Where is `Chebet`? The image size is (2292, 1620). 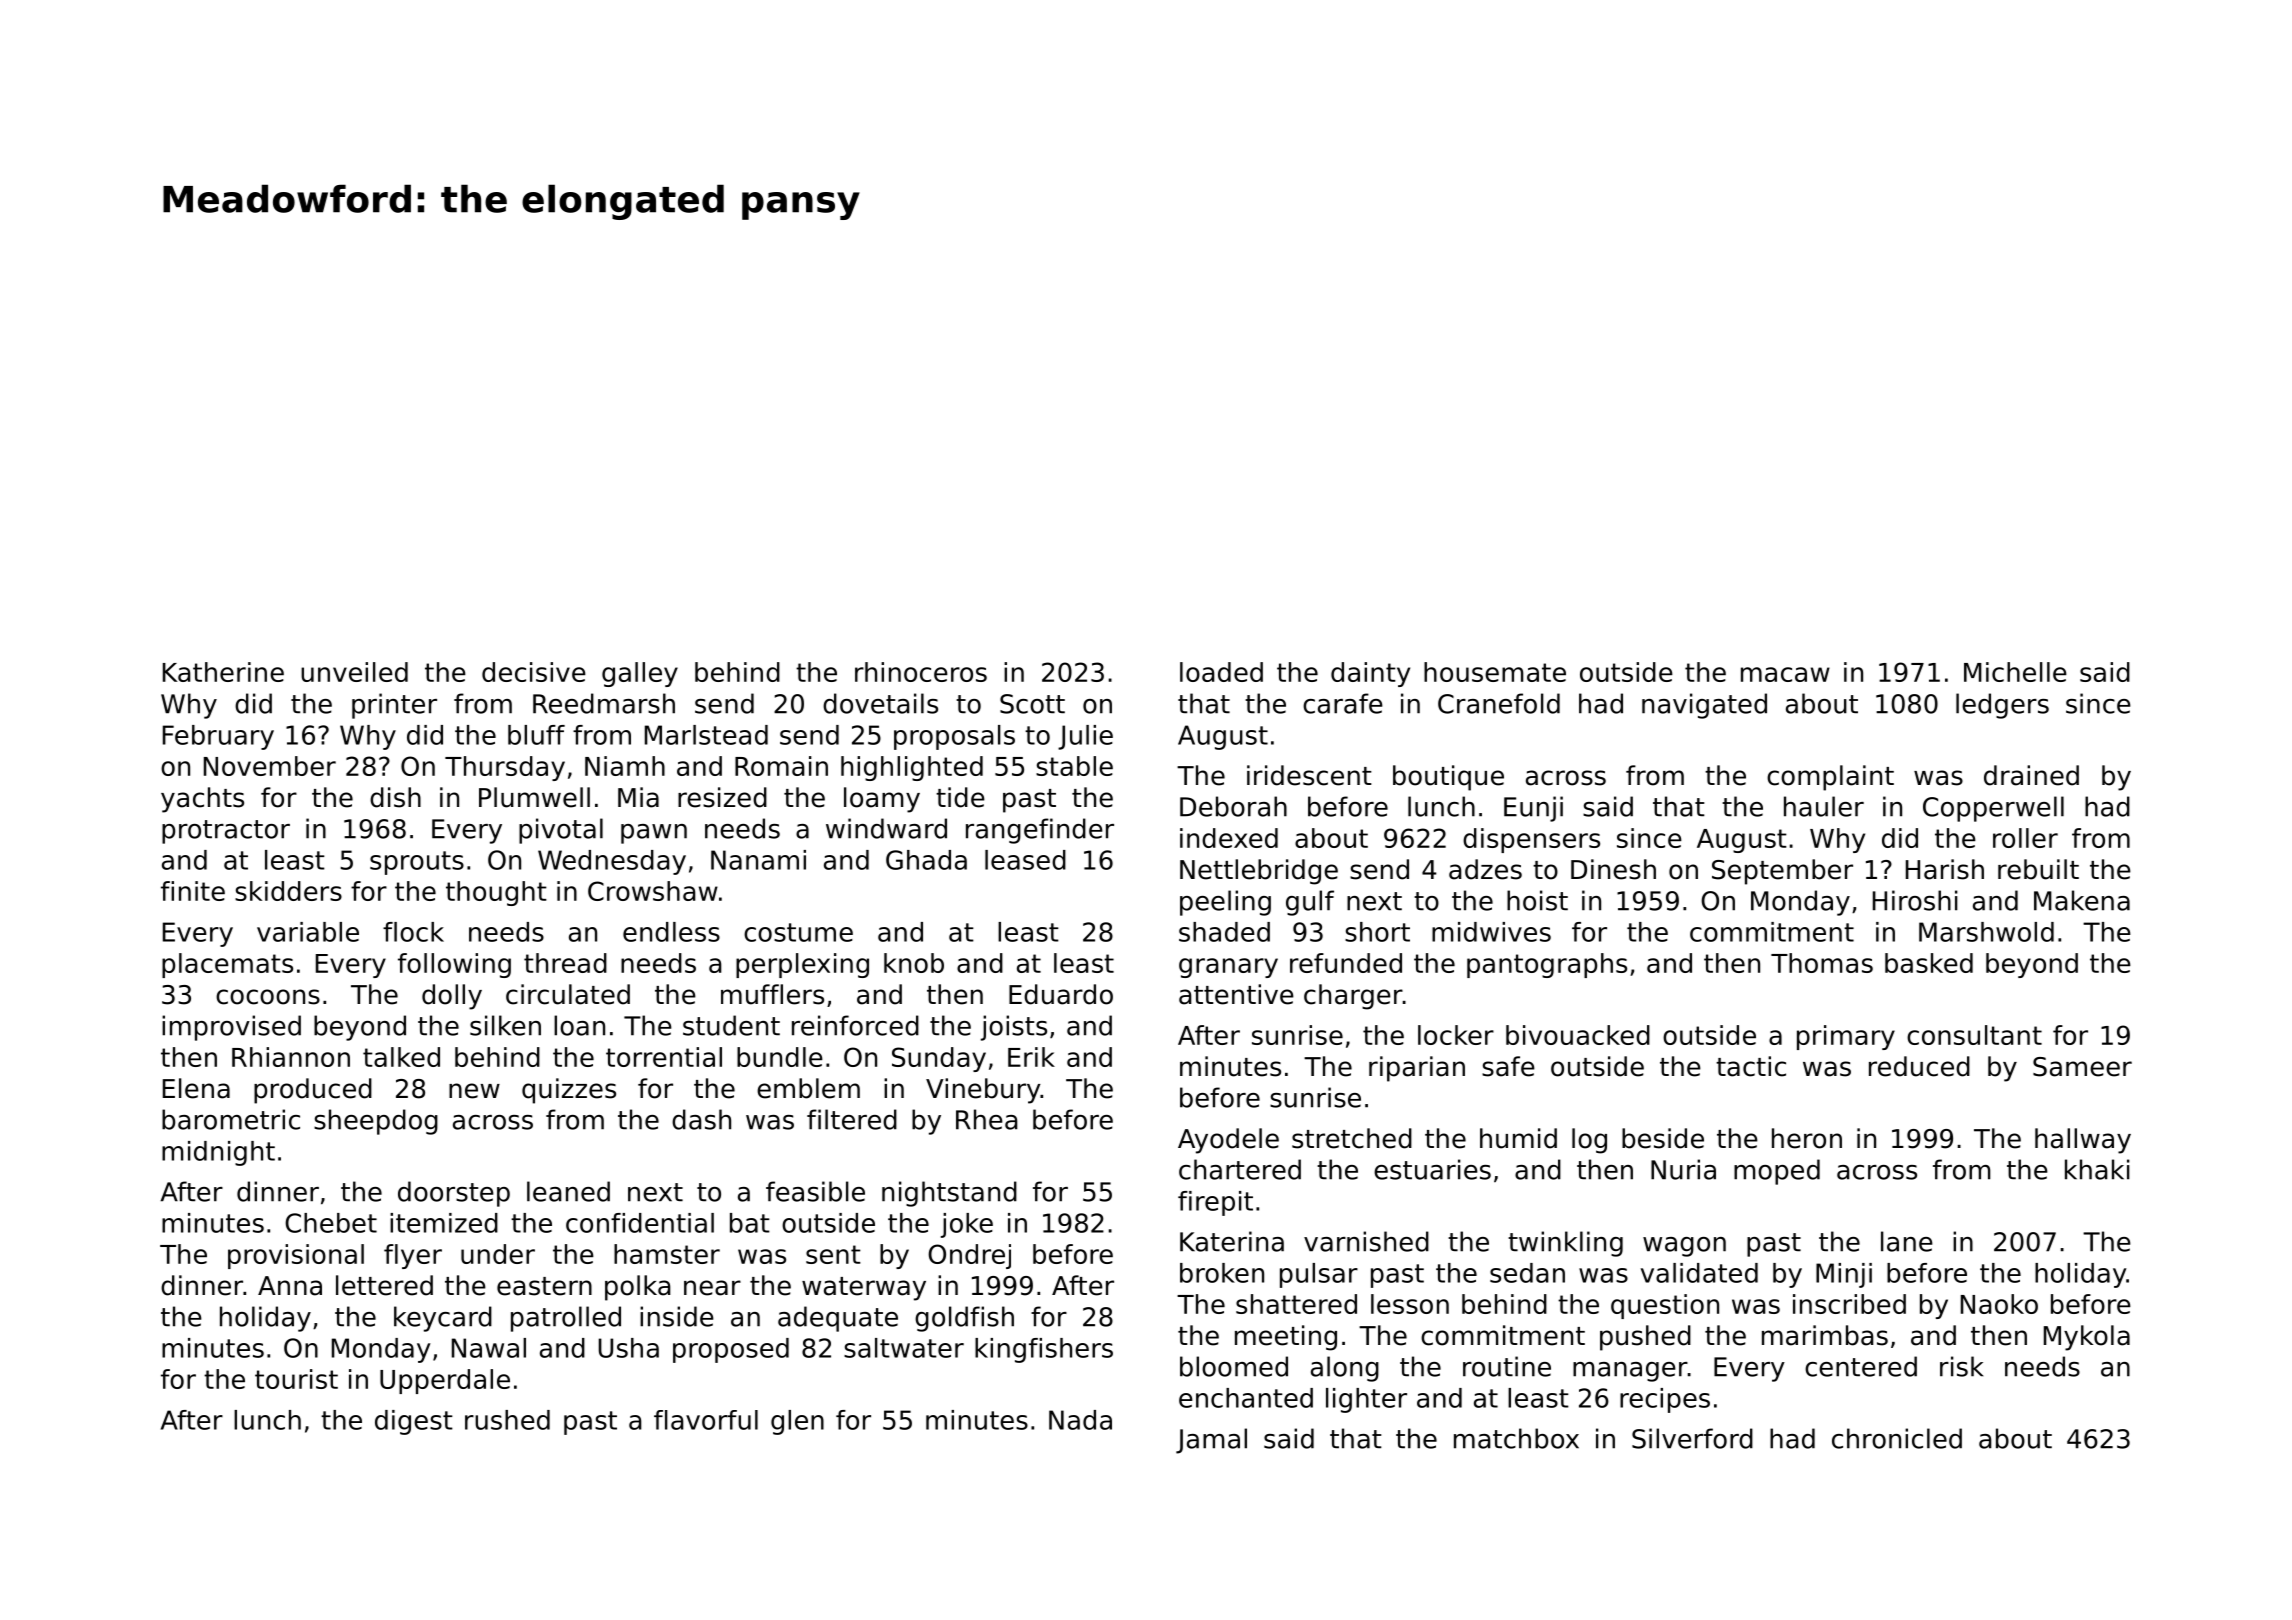 Chebet is located at coordinates (331, 1223).
